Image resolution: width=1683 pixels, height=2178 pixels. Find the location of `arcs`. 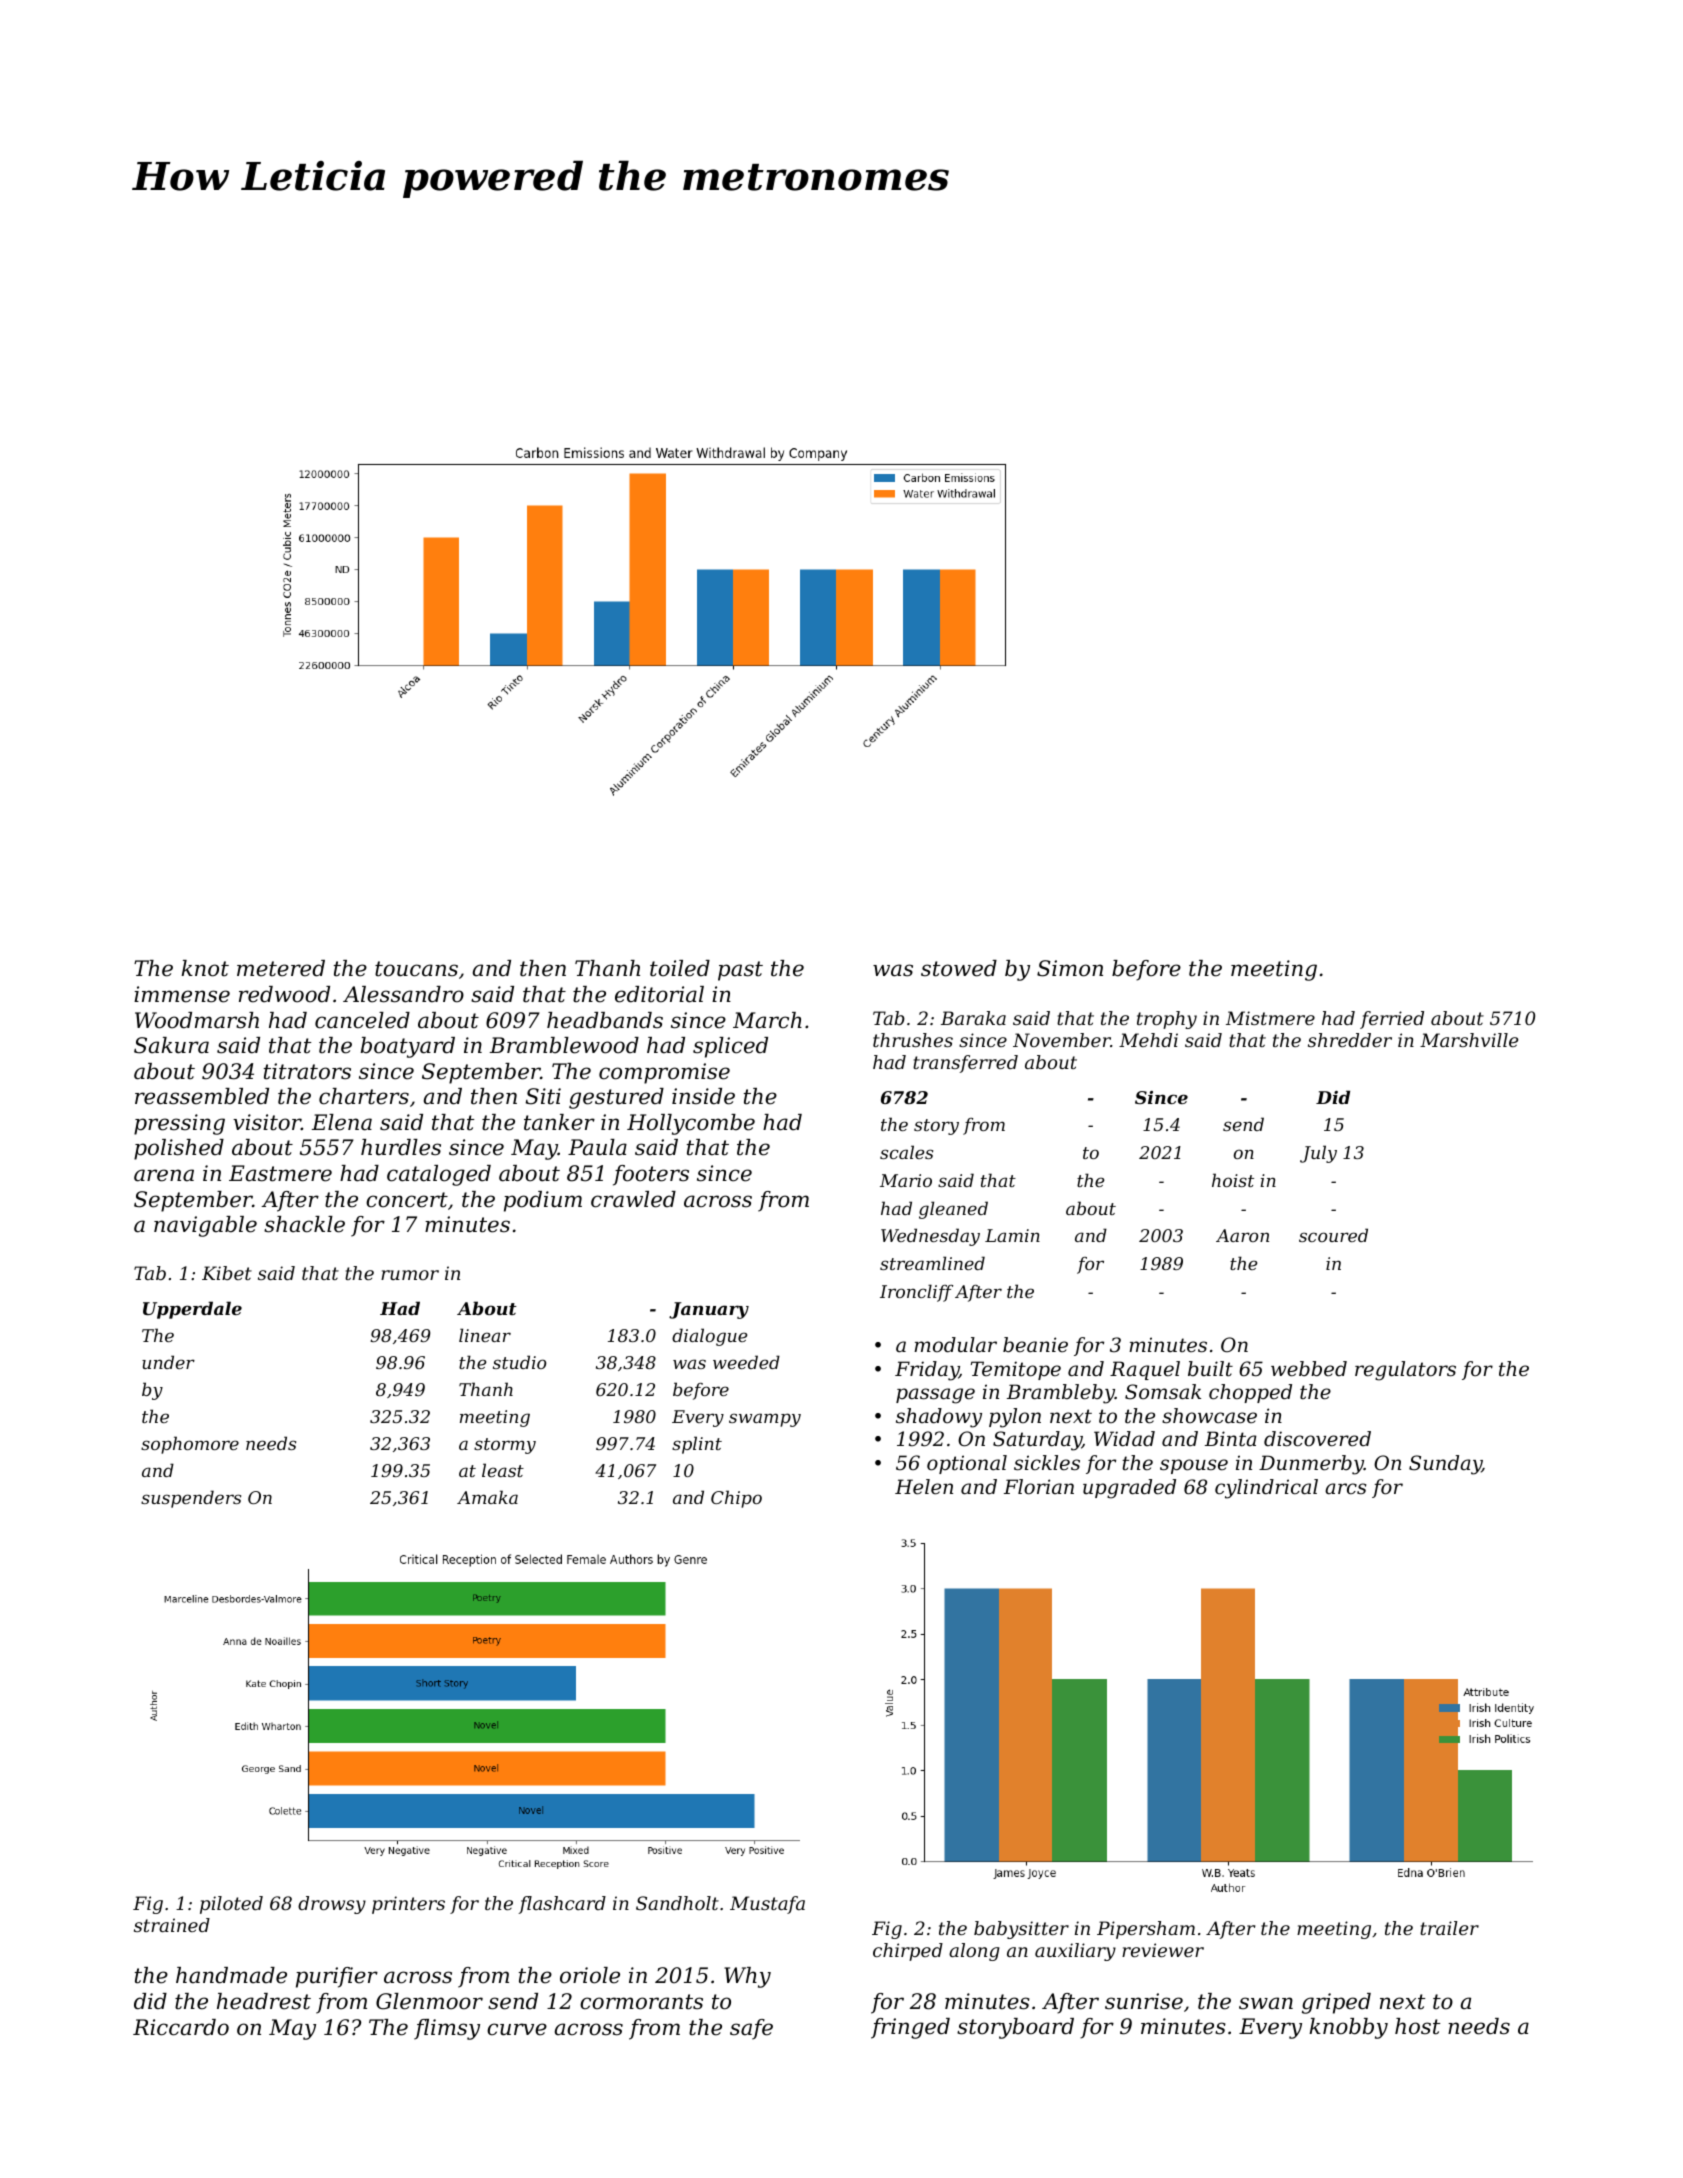

arcs is located at coordinates (1345, 1489).
